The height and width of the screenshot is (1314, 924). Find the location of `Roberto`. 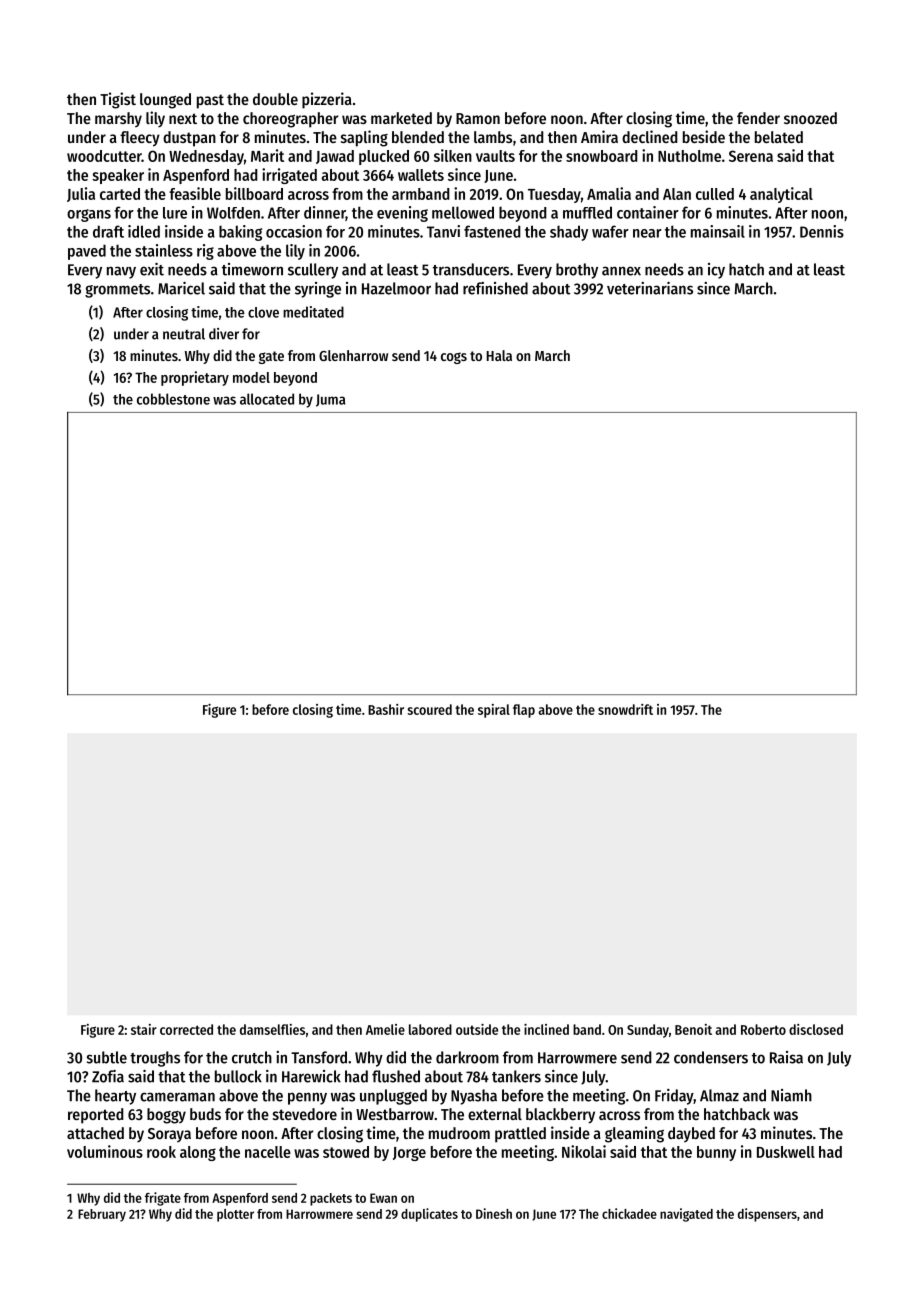

Roberto is located at coordinates (763, 1029).
